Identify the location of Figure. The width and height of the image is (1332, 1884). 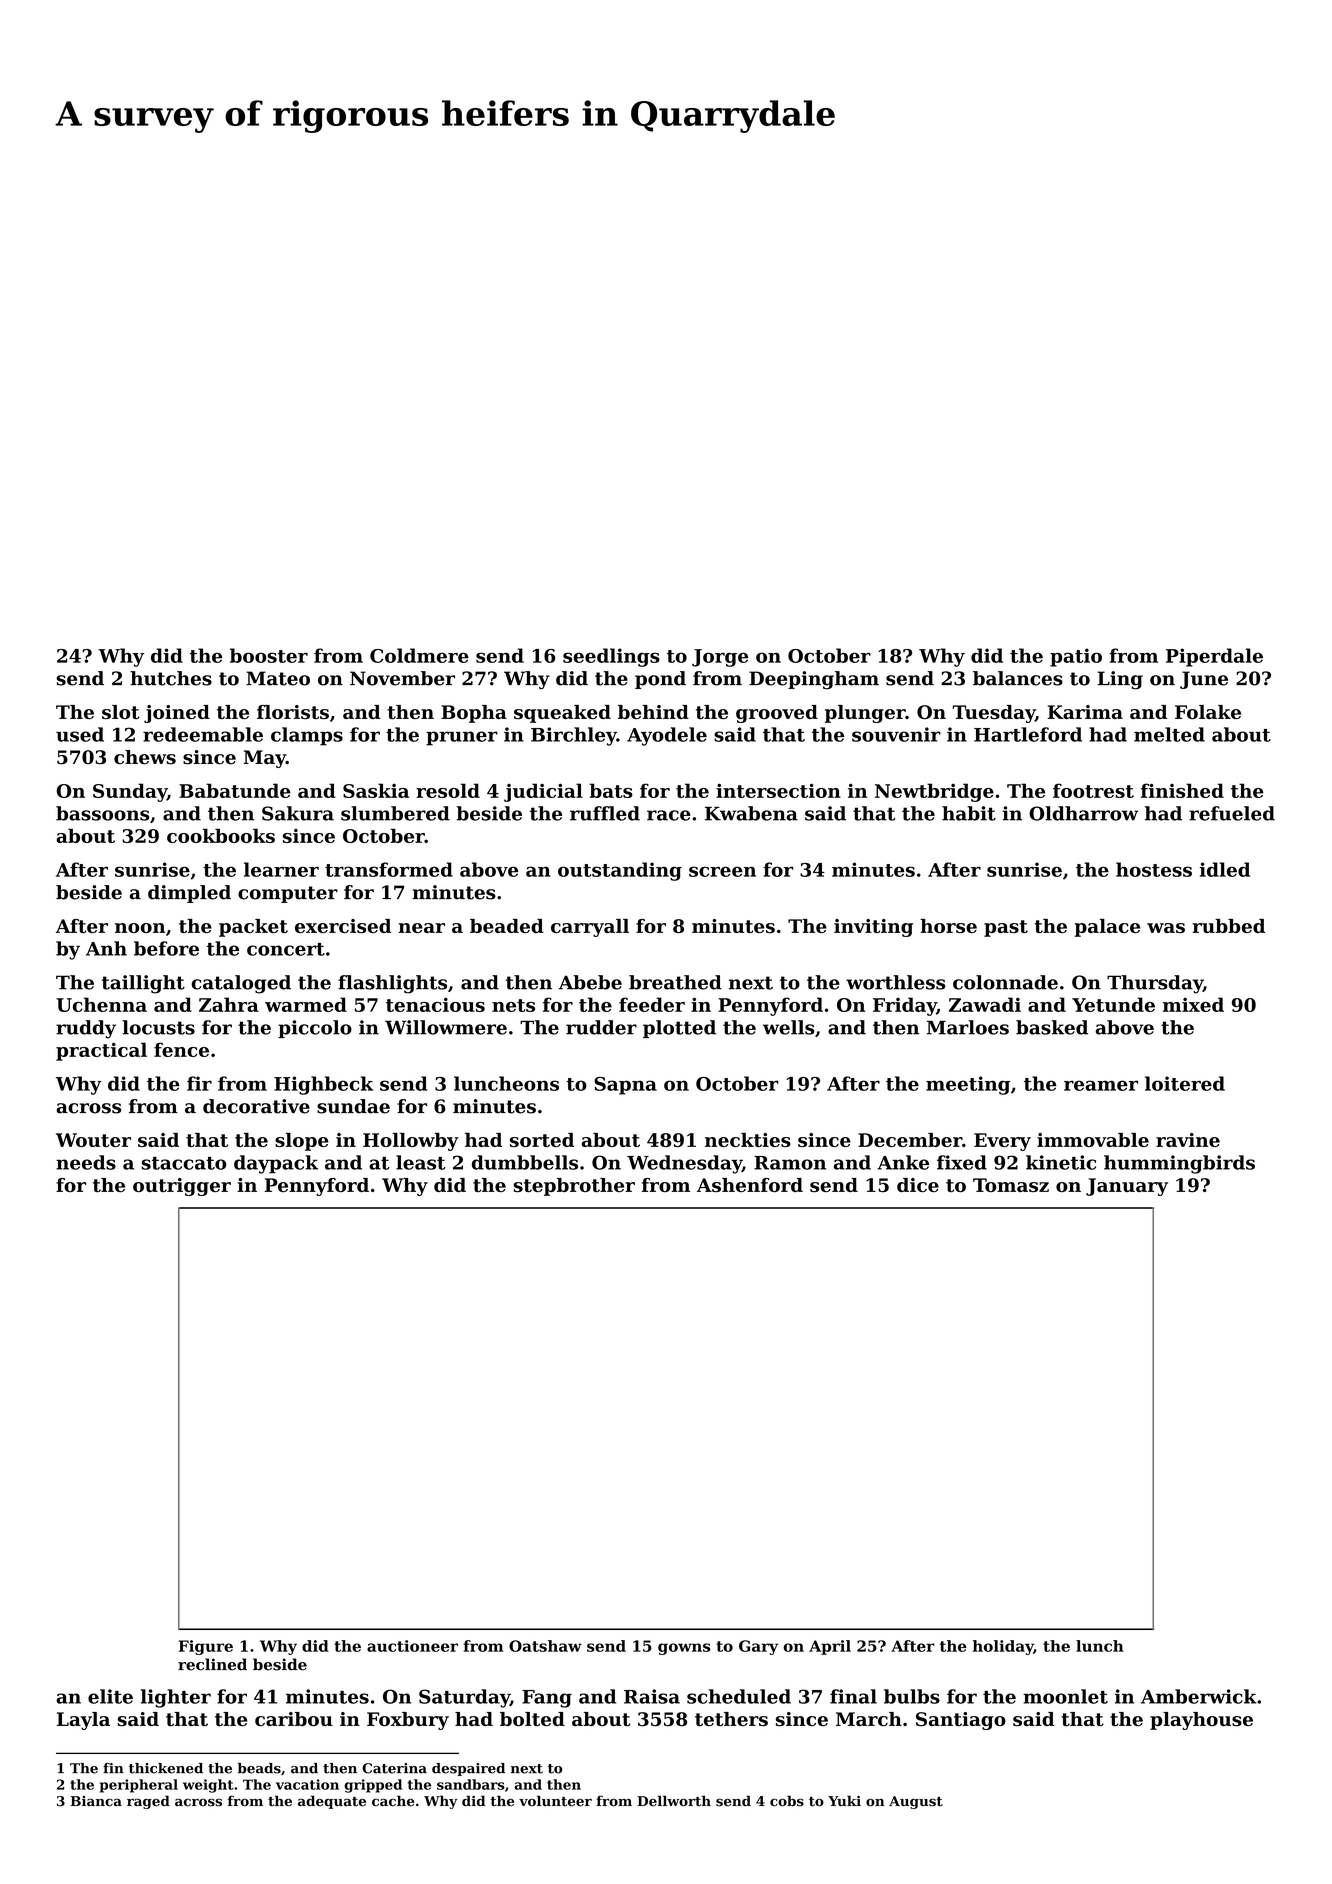
(206, 1647).
